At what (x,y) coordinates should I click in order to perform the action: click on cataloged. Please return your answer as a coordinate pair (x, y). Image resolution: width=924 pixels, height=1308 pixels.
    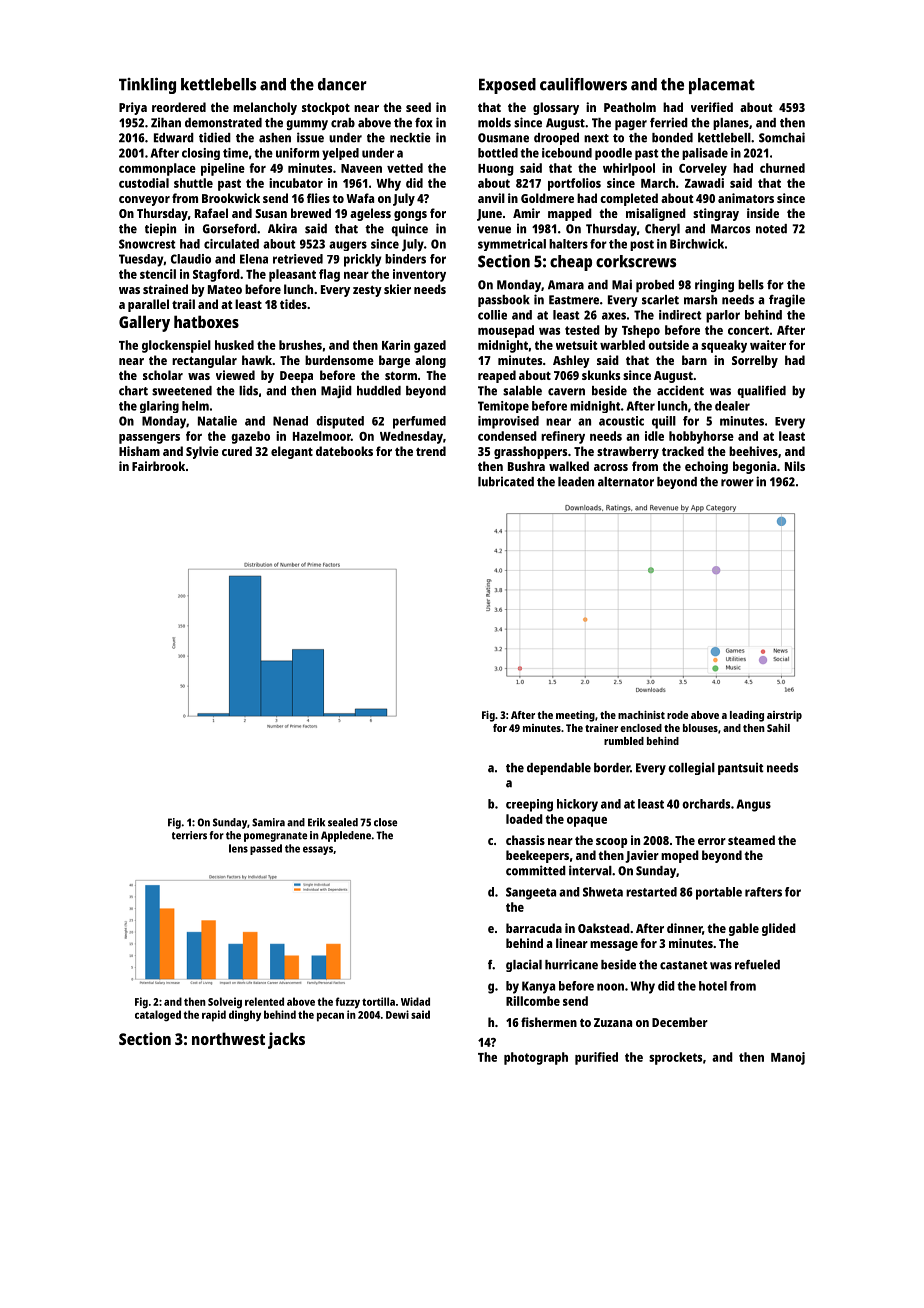
    Looking at the image, I should click on (158, 1016).
